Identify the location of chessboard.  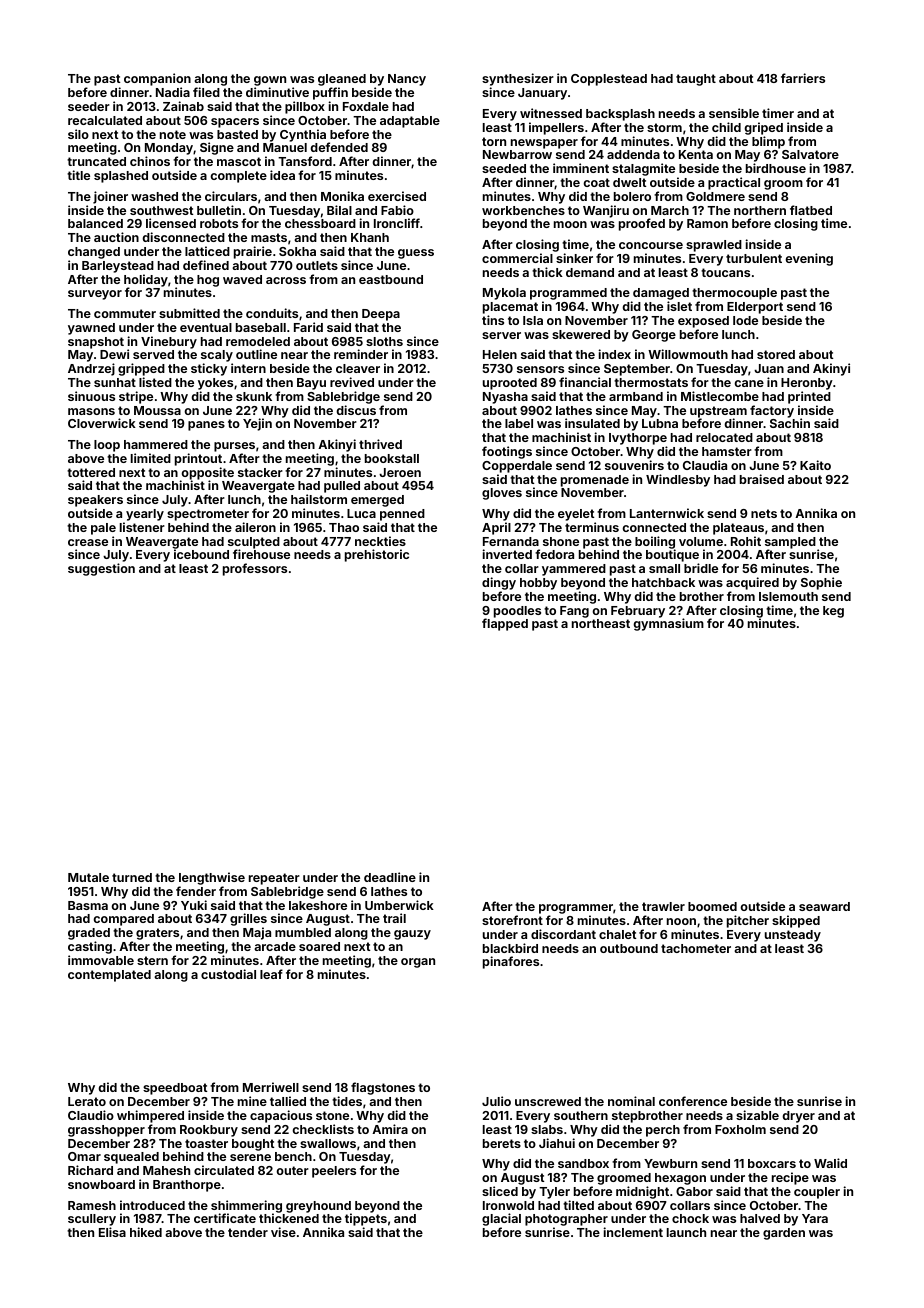
(320, 223).
